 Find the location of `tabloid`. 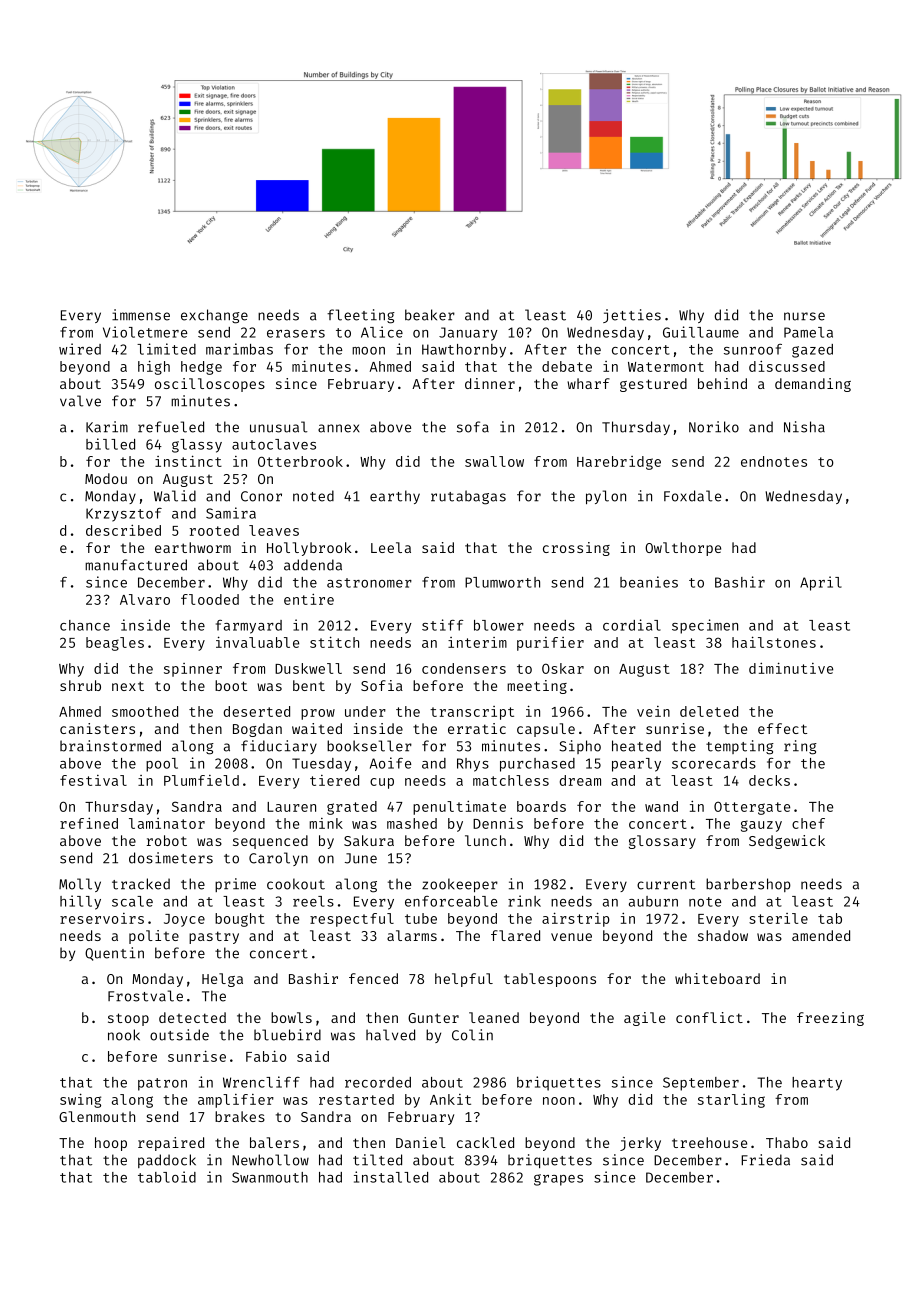

tabloid is located at coordinates (167, 1177).
